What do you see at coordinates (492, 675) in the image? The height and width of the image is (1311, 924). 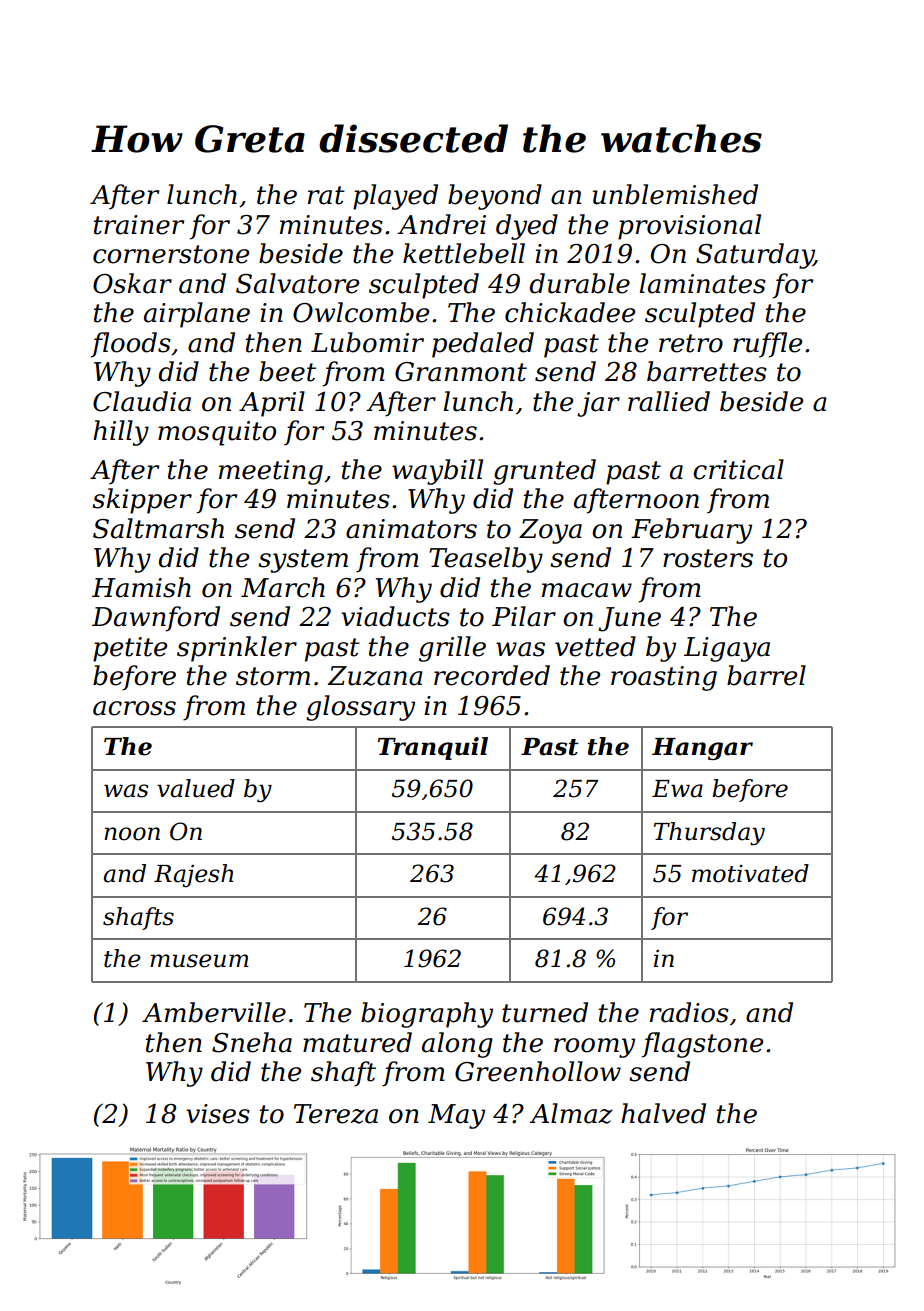 I see `recorded` at bounding box center [492, 675].
